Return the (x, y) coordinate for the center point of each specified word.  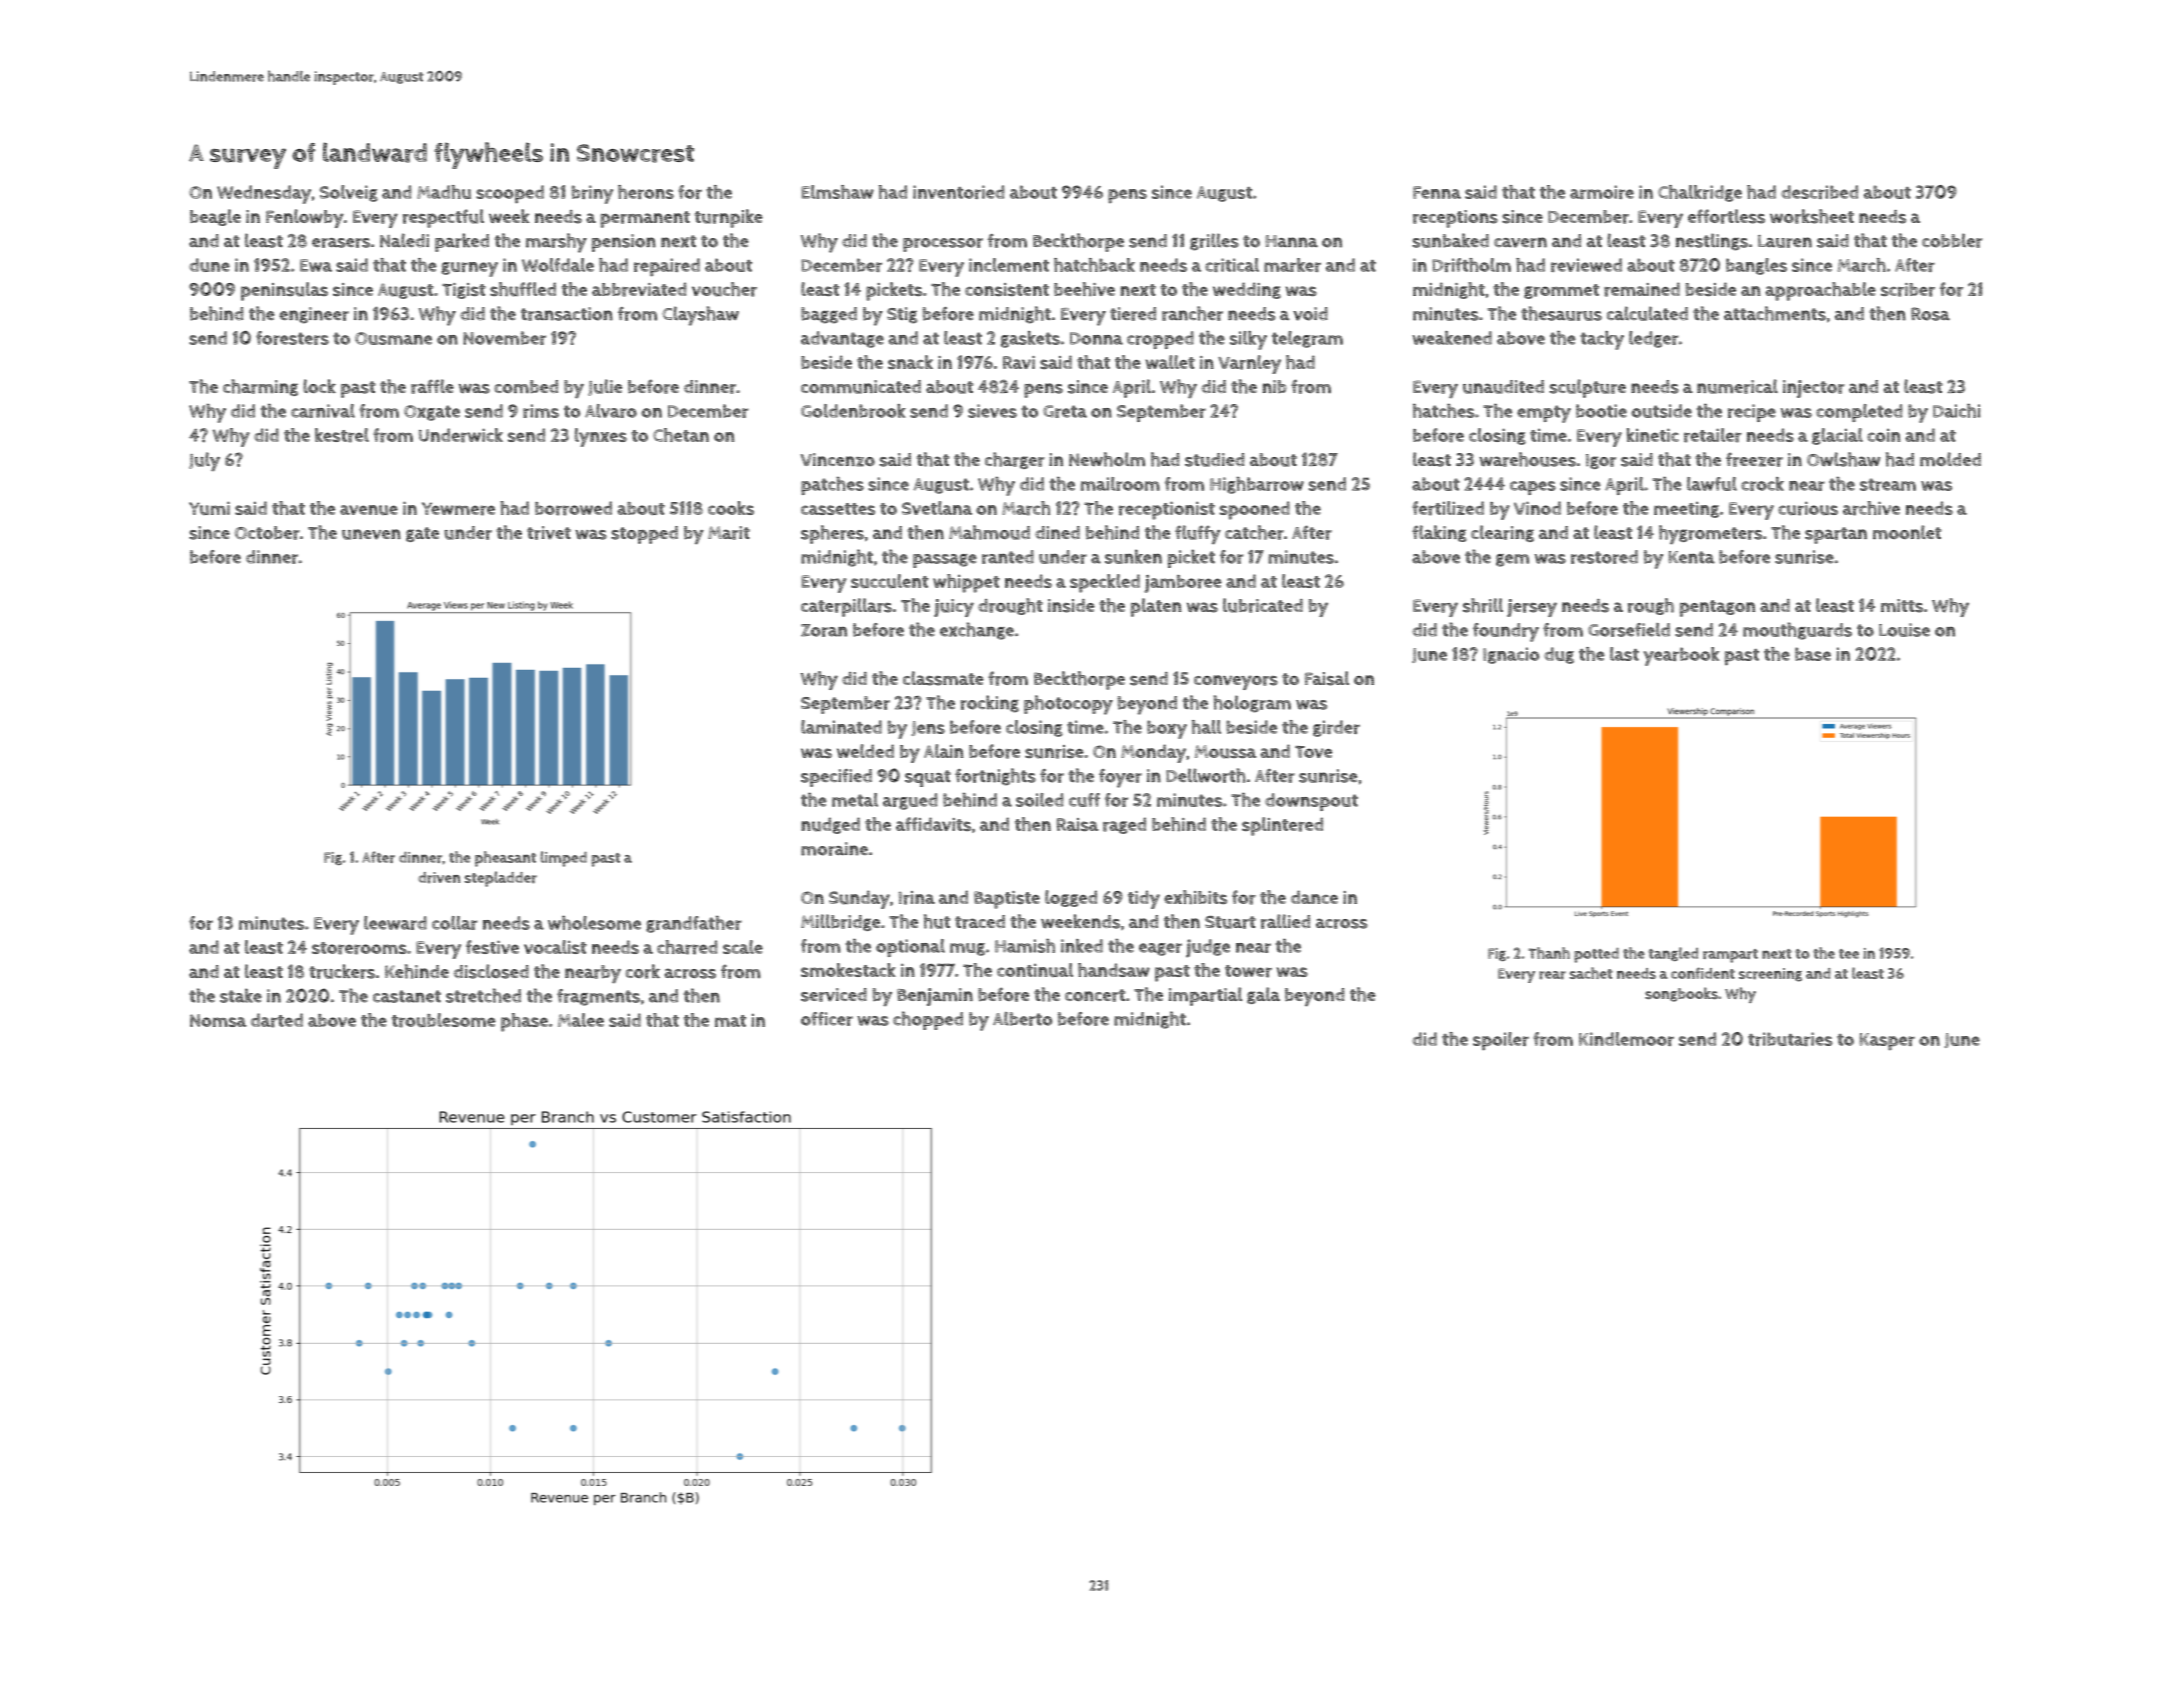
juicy (954, 608)
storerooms (359, 948)
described (1819, 192)
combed (526, 387)
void (1310, 314)
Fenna (1437, 192)
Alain (943, 751)
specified (836, 778)
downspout (1311, 802)
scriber (1908, 290)
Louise (1904, 630)
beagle (215, 217)
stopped (644, 535)
